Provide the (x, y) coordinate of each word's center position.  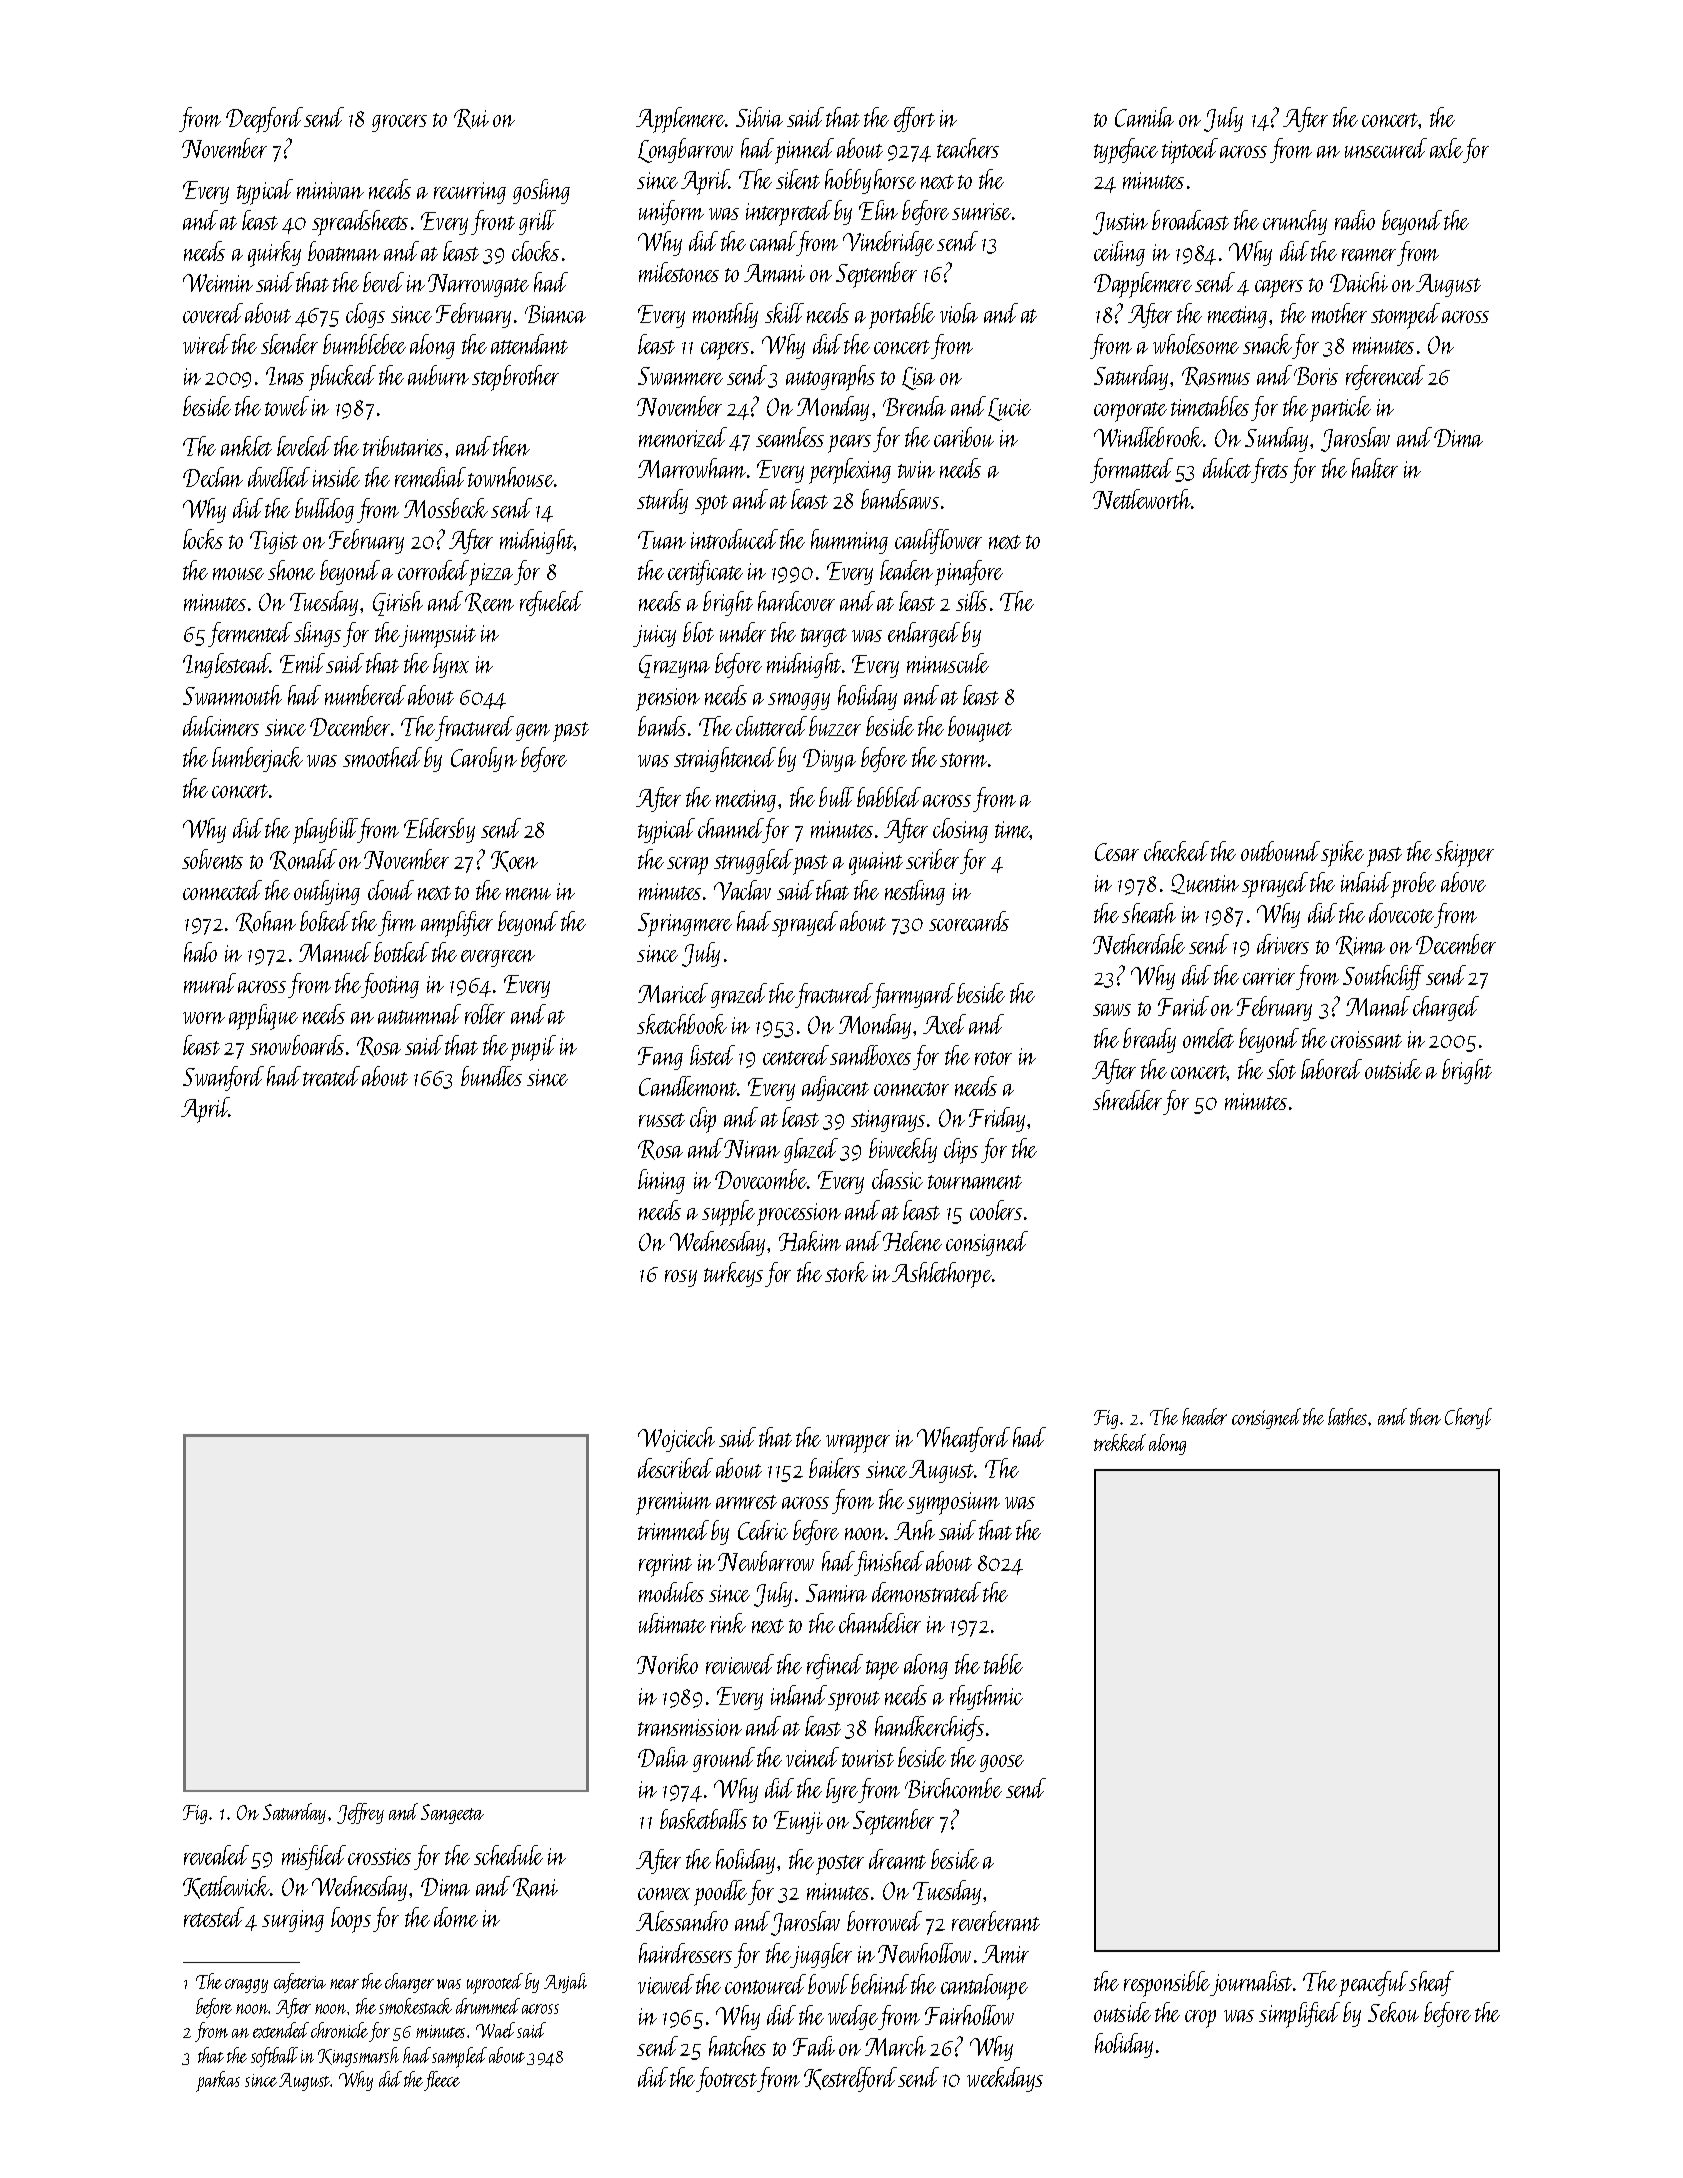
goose (1002, 1763)
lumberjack (257, 759)
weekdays (1005, 2079)
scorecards (969, 921)
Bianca (555, 314)
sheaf (1431, 1983)
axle (1446, 148)
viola (959, 313)
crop (1200, 2019)
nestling (915, 892)
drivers (1283, 944)
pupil (533, 1048)
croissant (1366, 1039)
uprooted (495, 1983)
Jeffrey (360, 1813)
